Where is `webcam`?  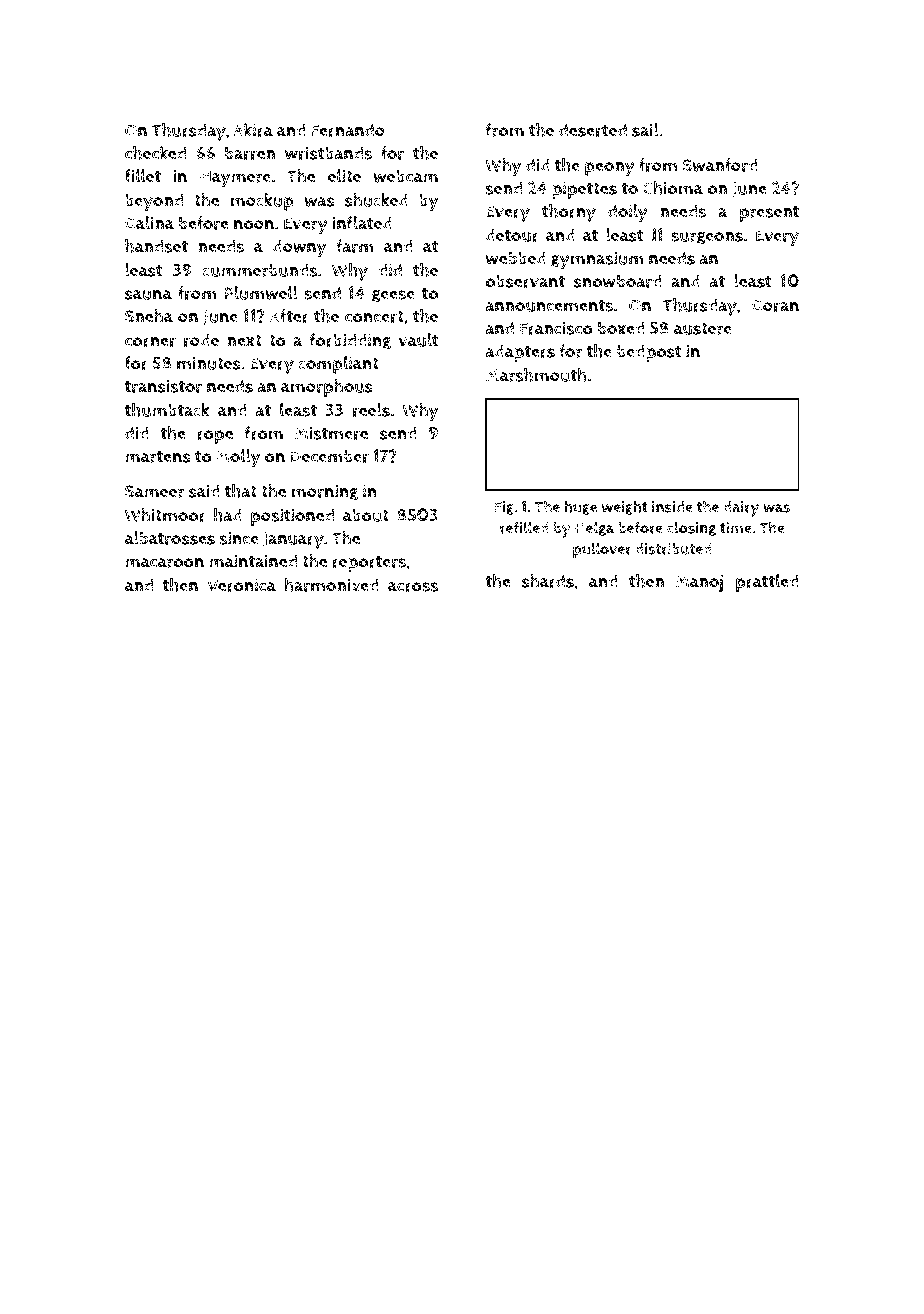
webcam is located at coordinates (405, 176).
